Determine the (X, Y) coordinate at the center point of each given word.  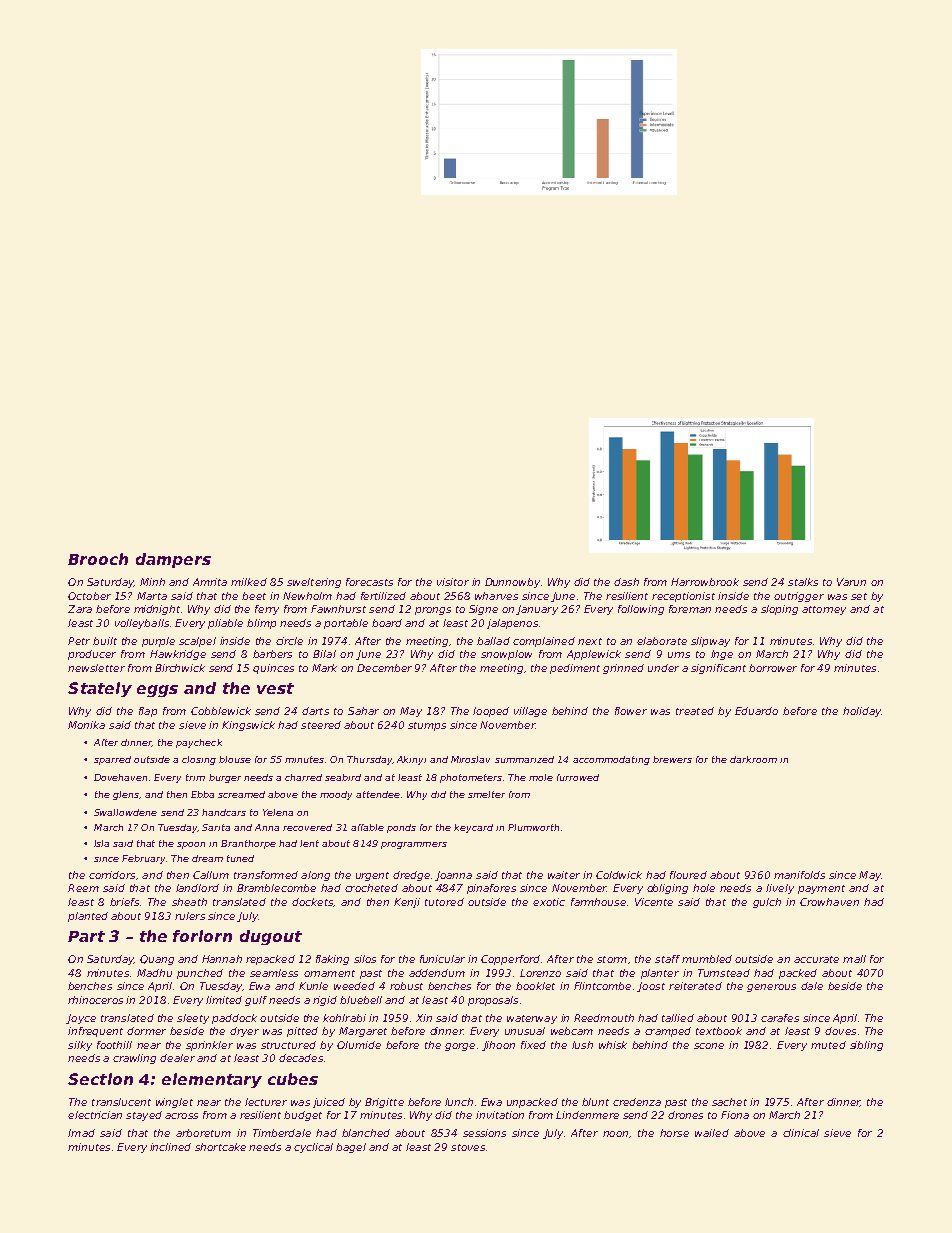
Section (100, 1079)
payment (821, 889)
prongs (433, 611)
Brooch (98, 559)
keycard (473, 828)
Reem (83, 888)
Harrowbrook (705, 582)
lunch (459, 1102)
